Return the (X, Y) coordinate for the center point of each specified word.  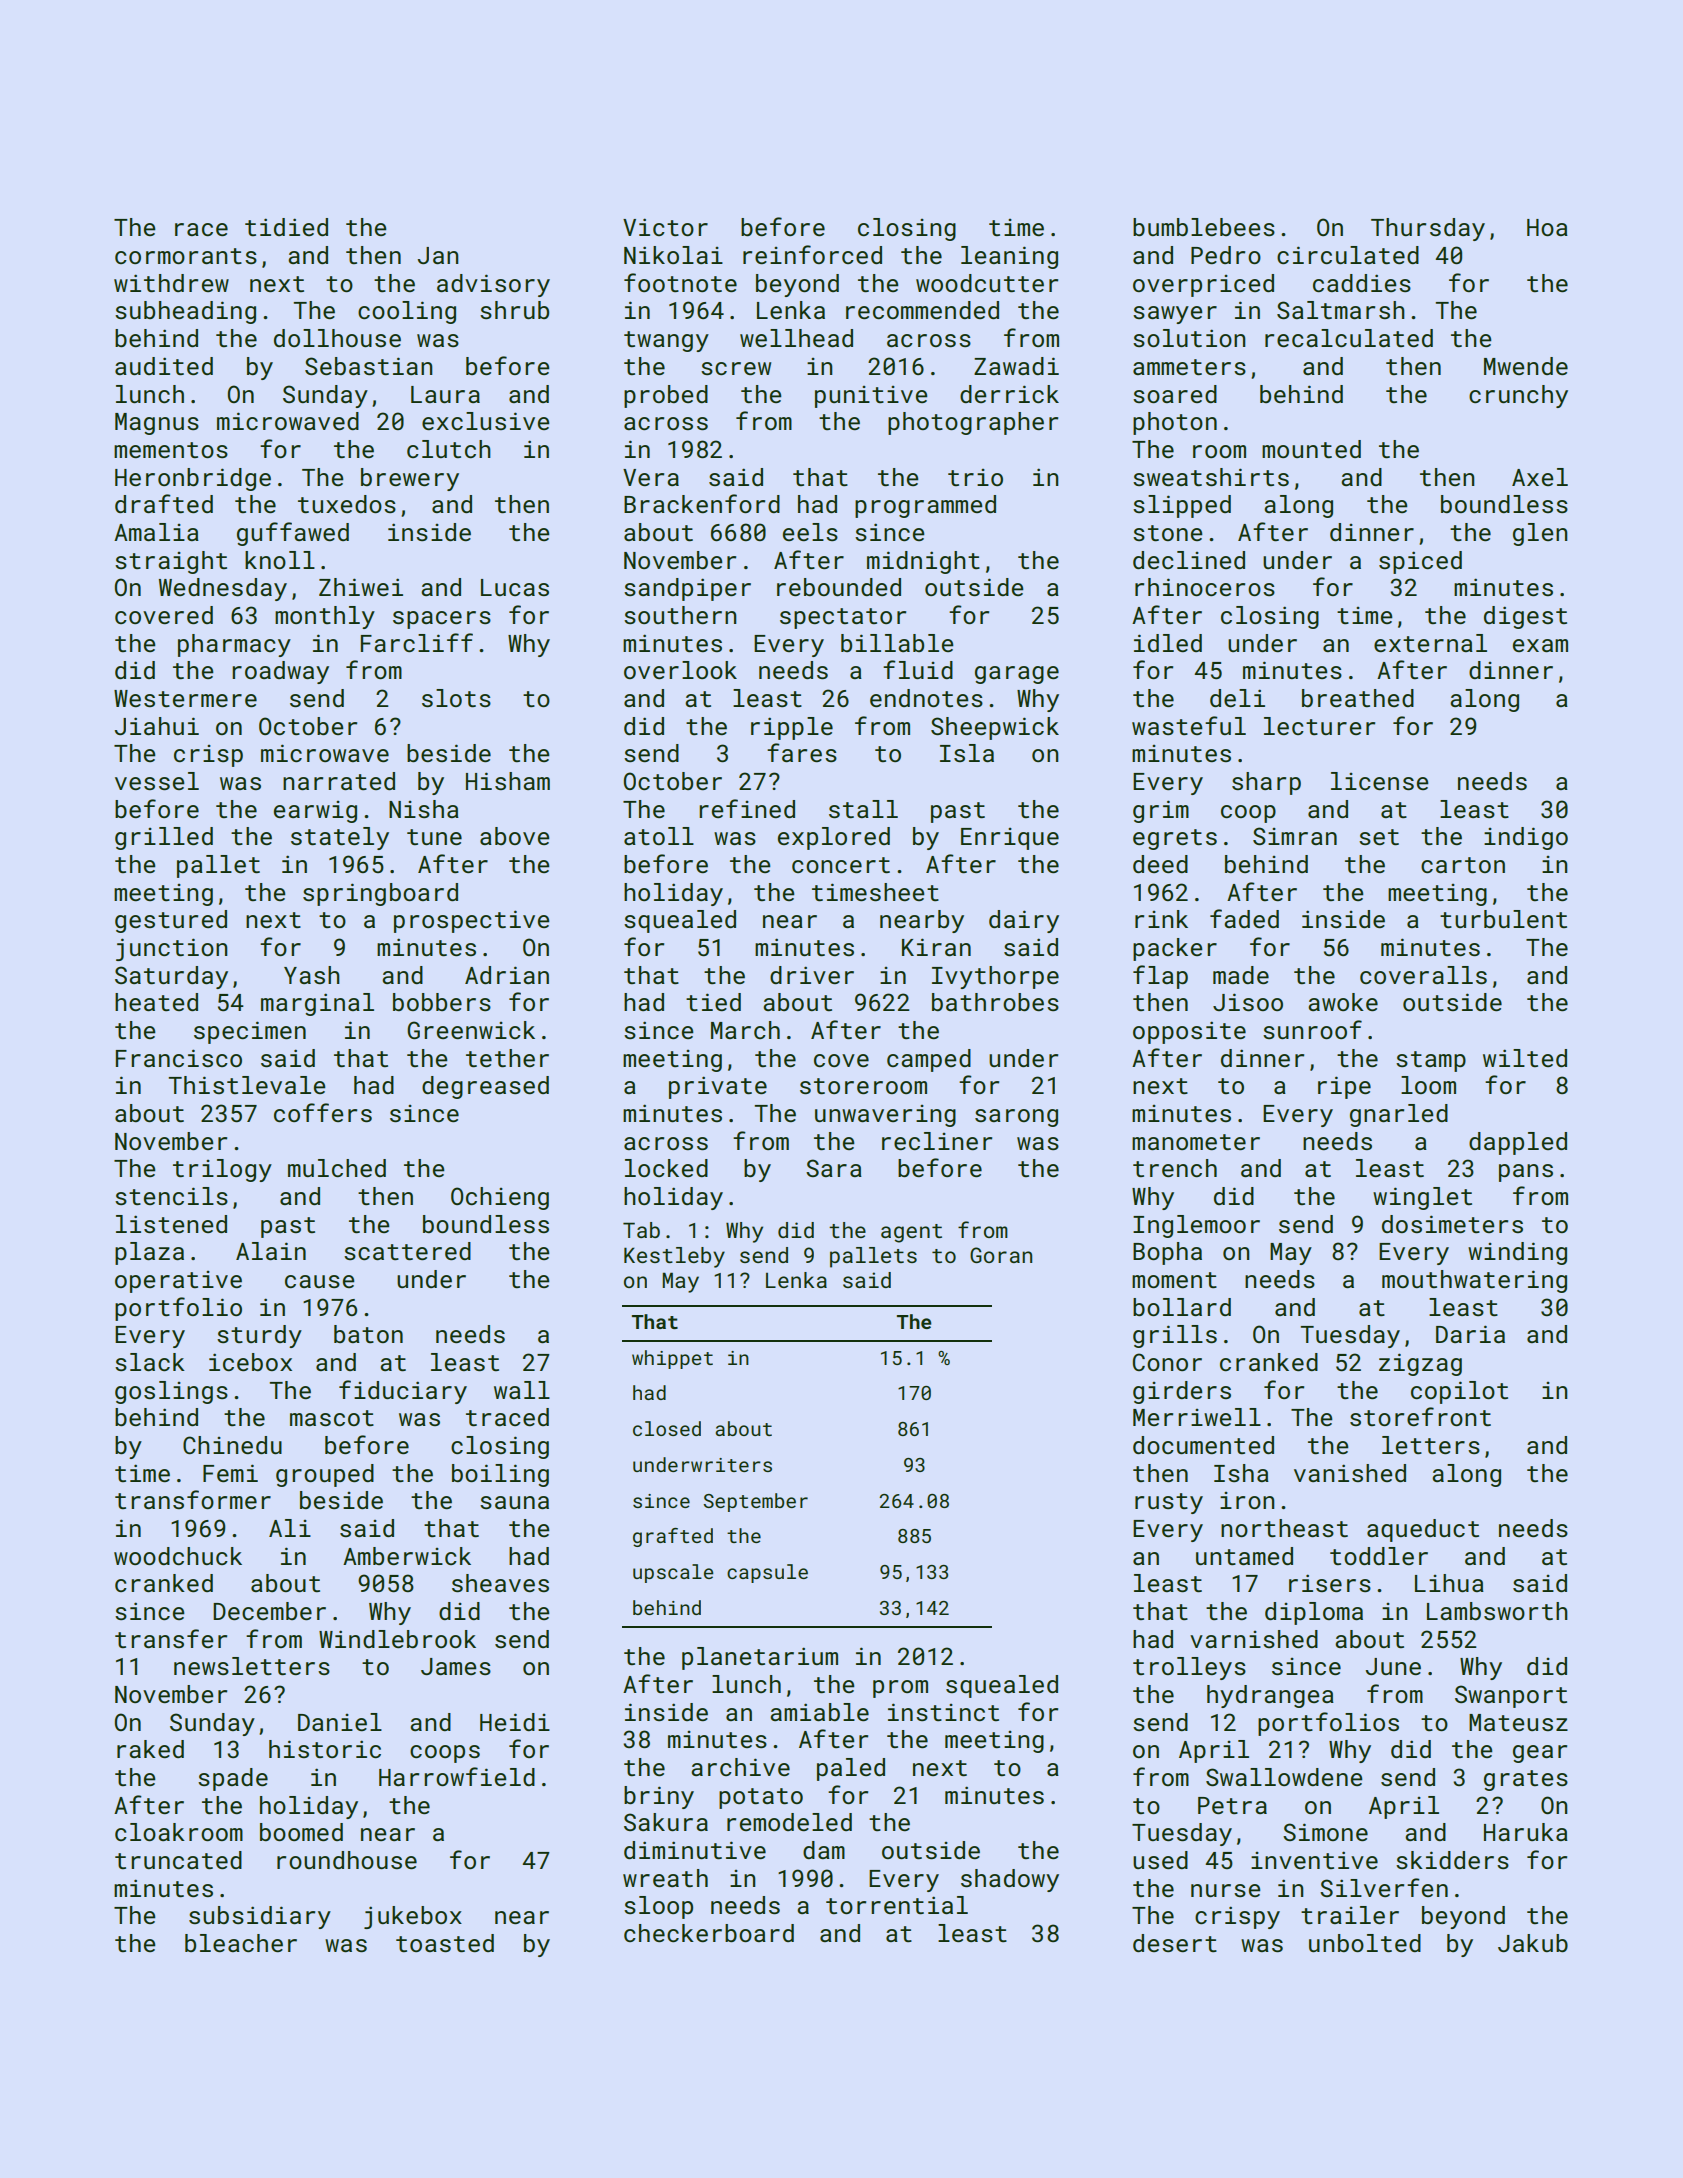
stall (863, 809)
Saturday (171, 977)
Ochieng (500, 1198)
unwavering (885, 1116)
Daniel (340, 1722)
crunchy (1518, 396)
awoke (1343, 1002)
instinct (943, 1712)
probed (666, 396)
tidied (286, 227)
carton (1463, 865)
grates (1526, 1780)
